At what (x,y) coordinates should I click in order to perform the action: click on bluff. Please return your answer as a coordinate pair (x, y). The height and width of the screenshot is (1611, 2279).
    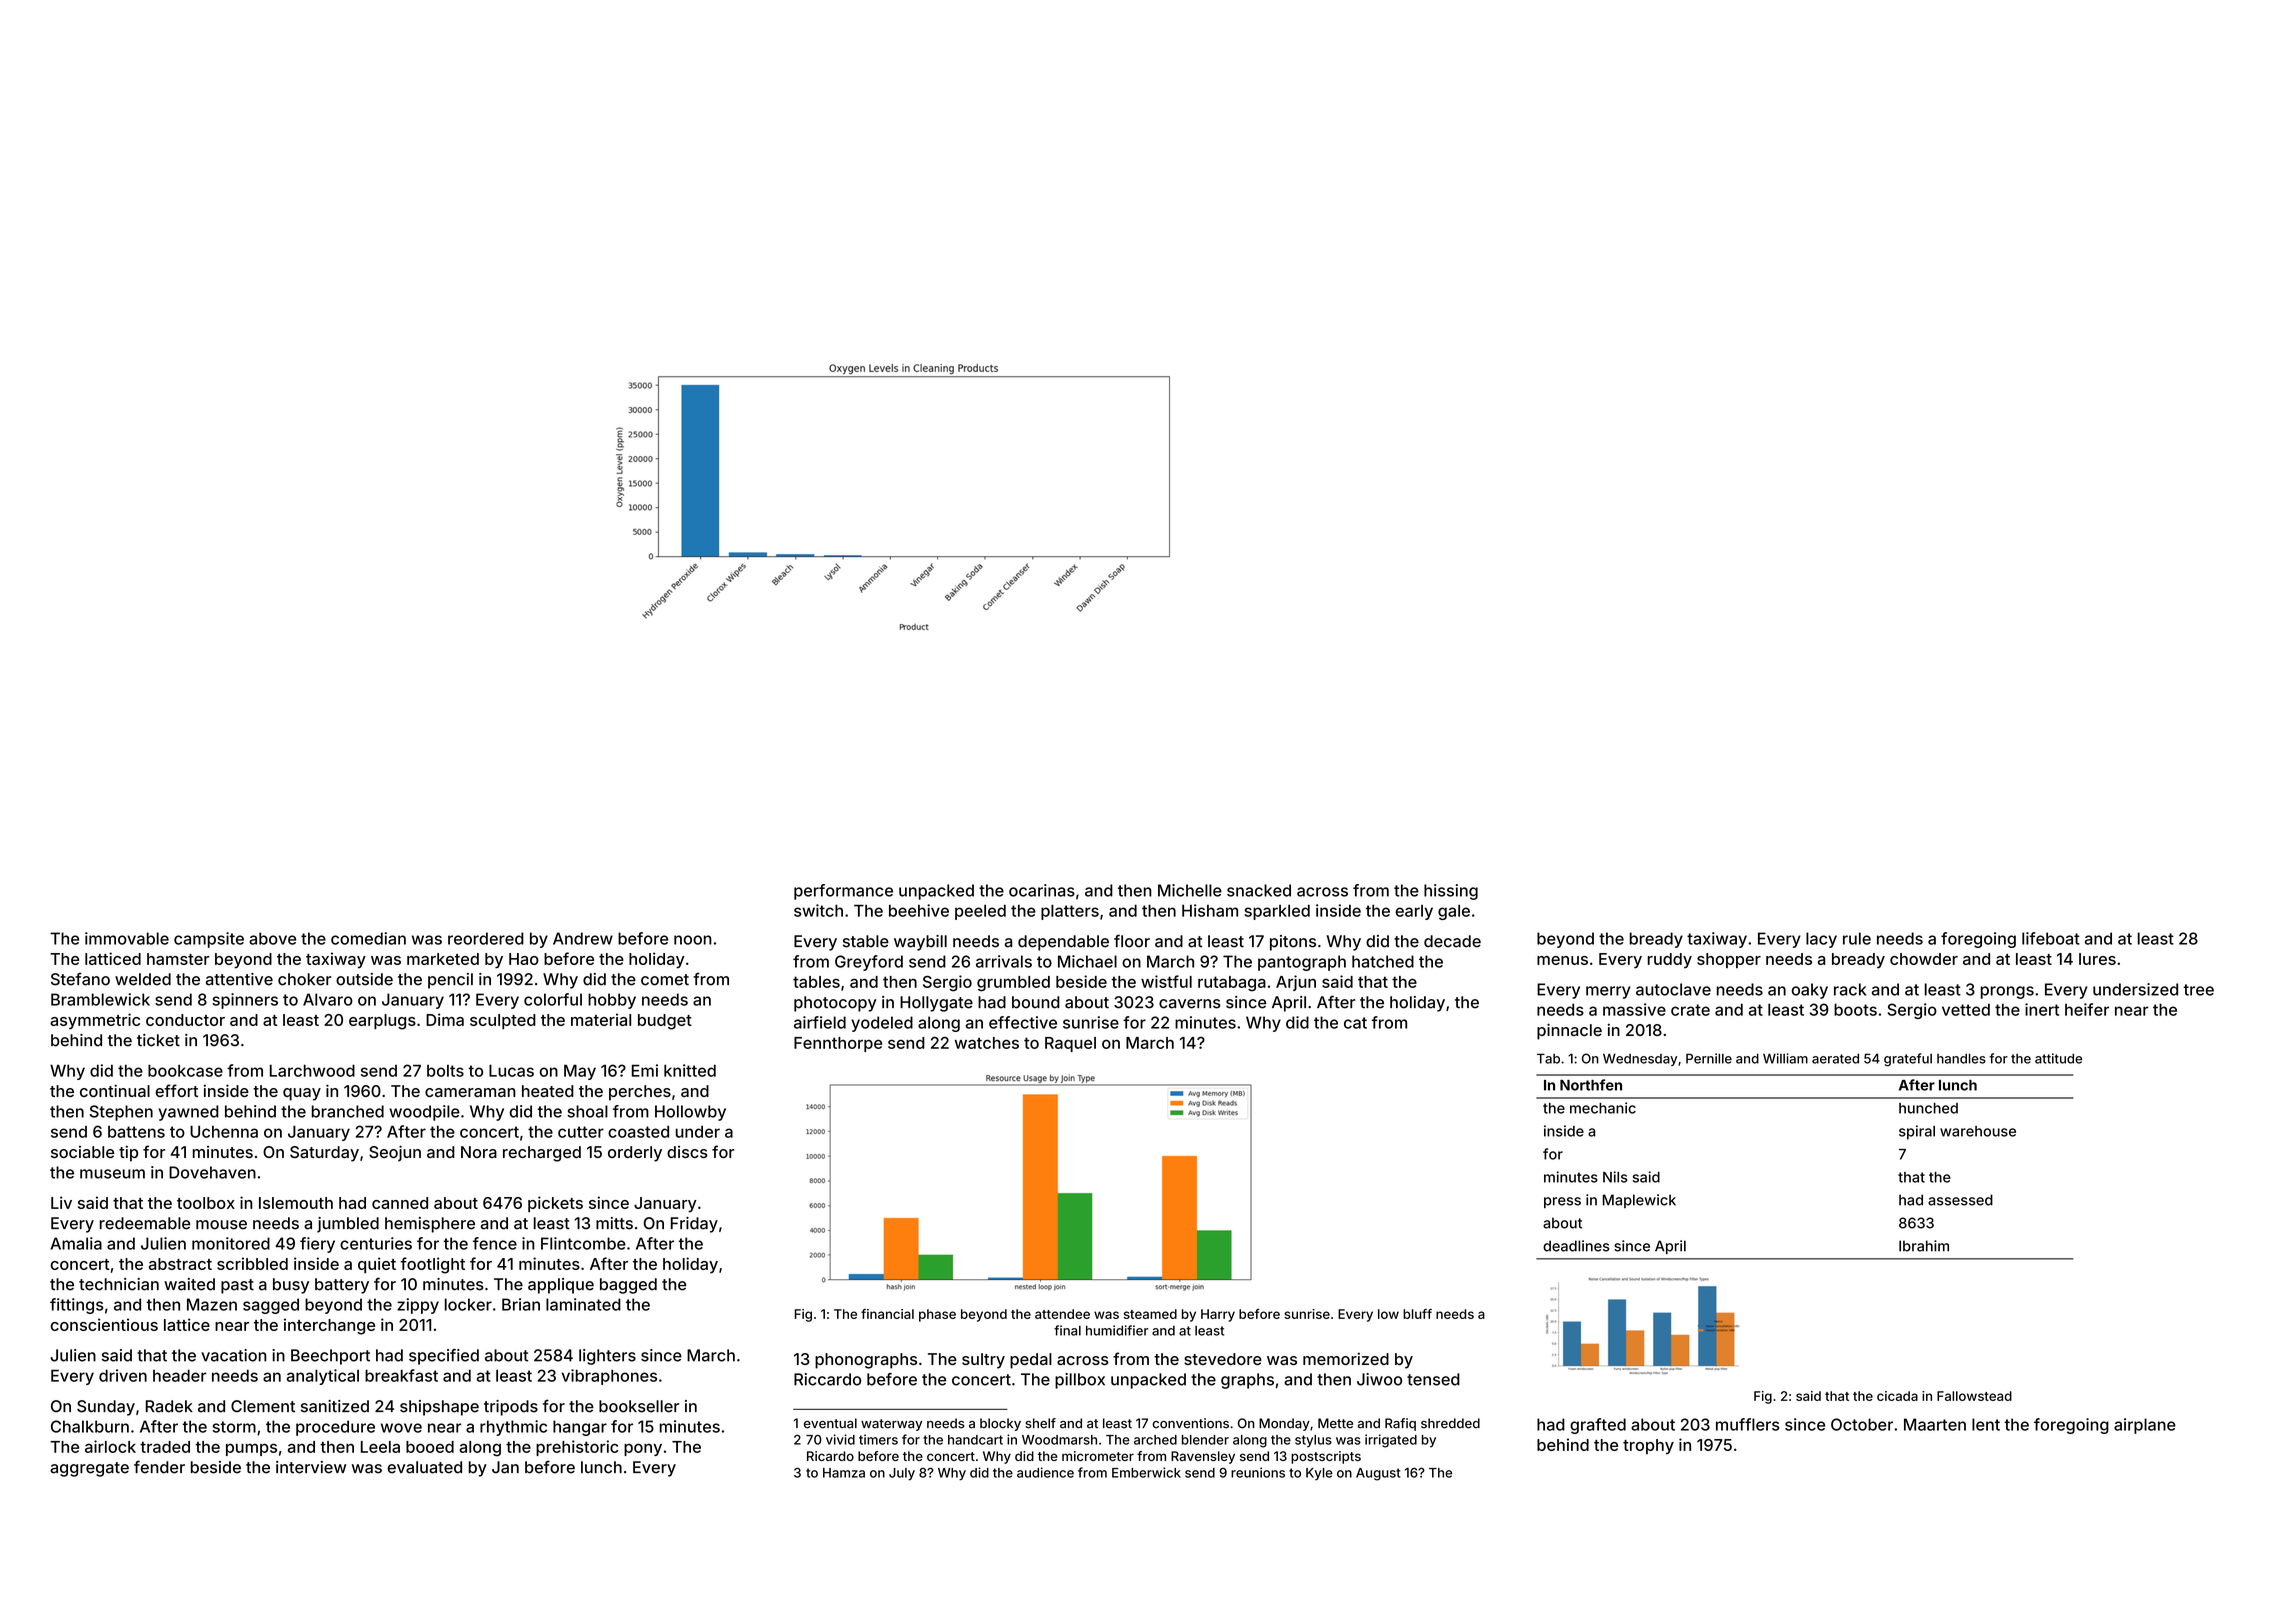
    Looking at the image, I should click on (1417, 1314).
